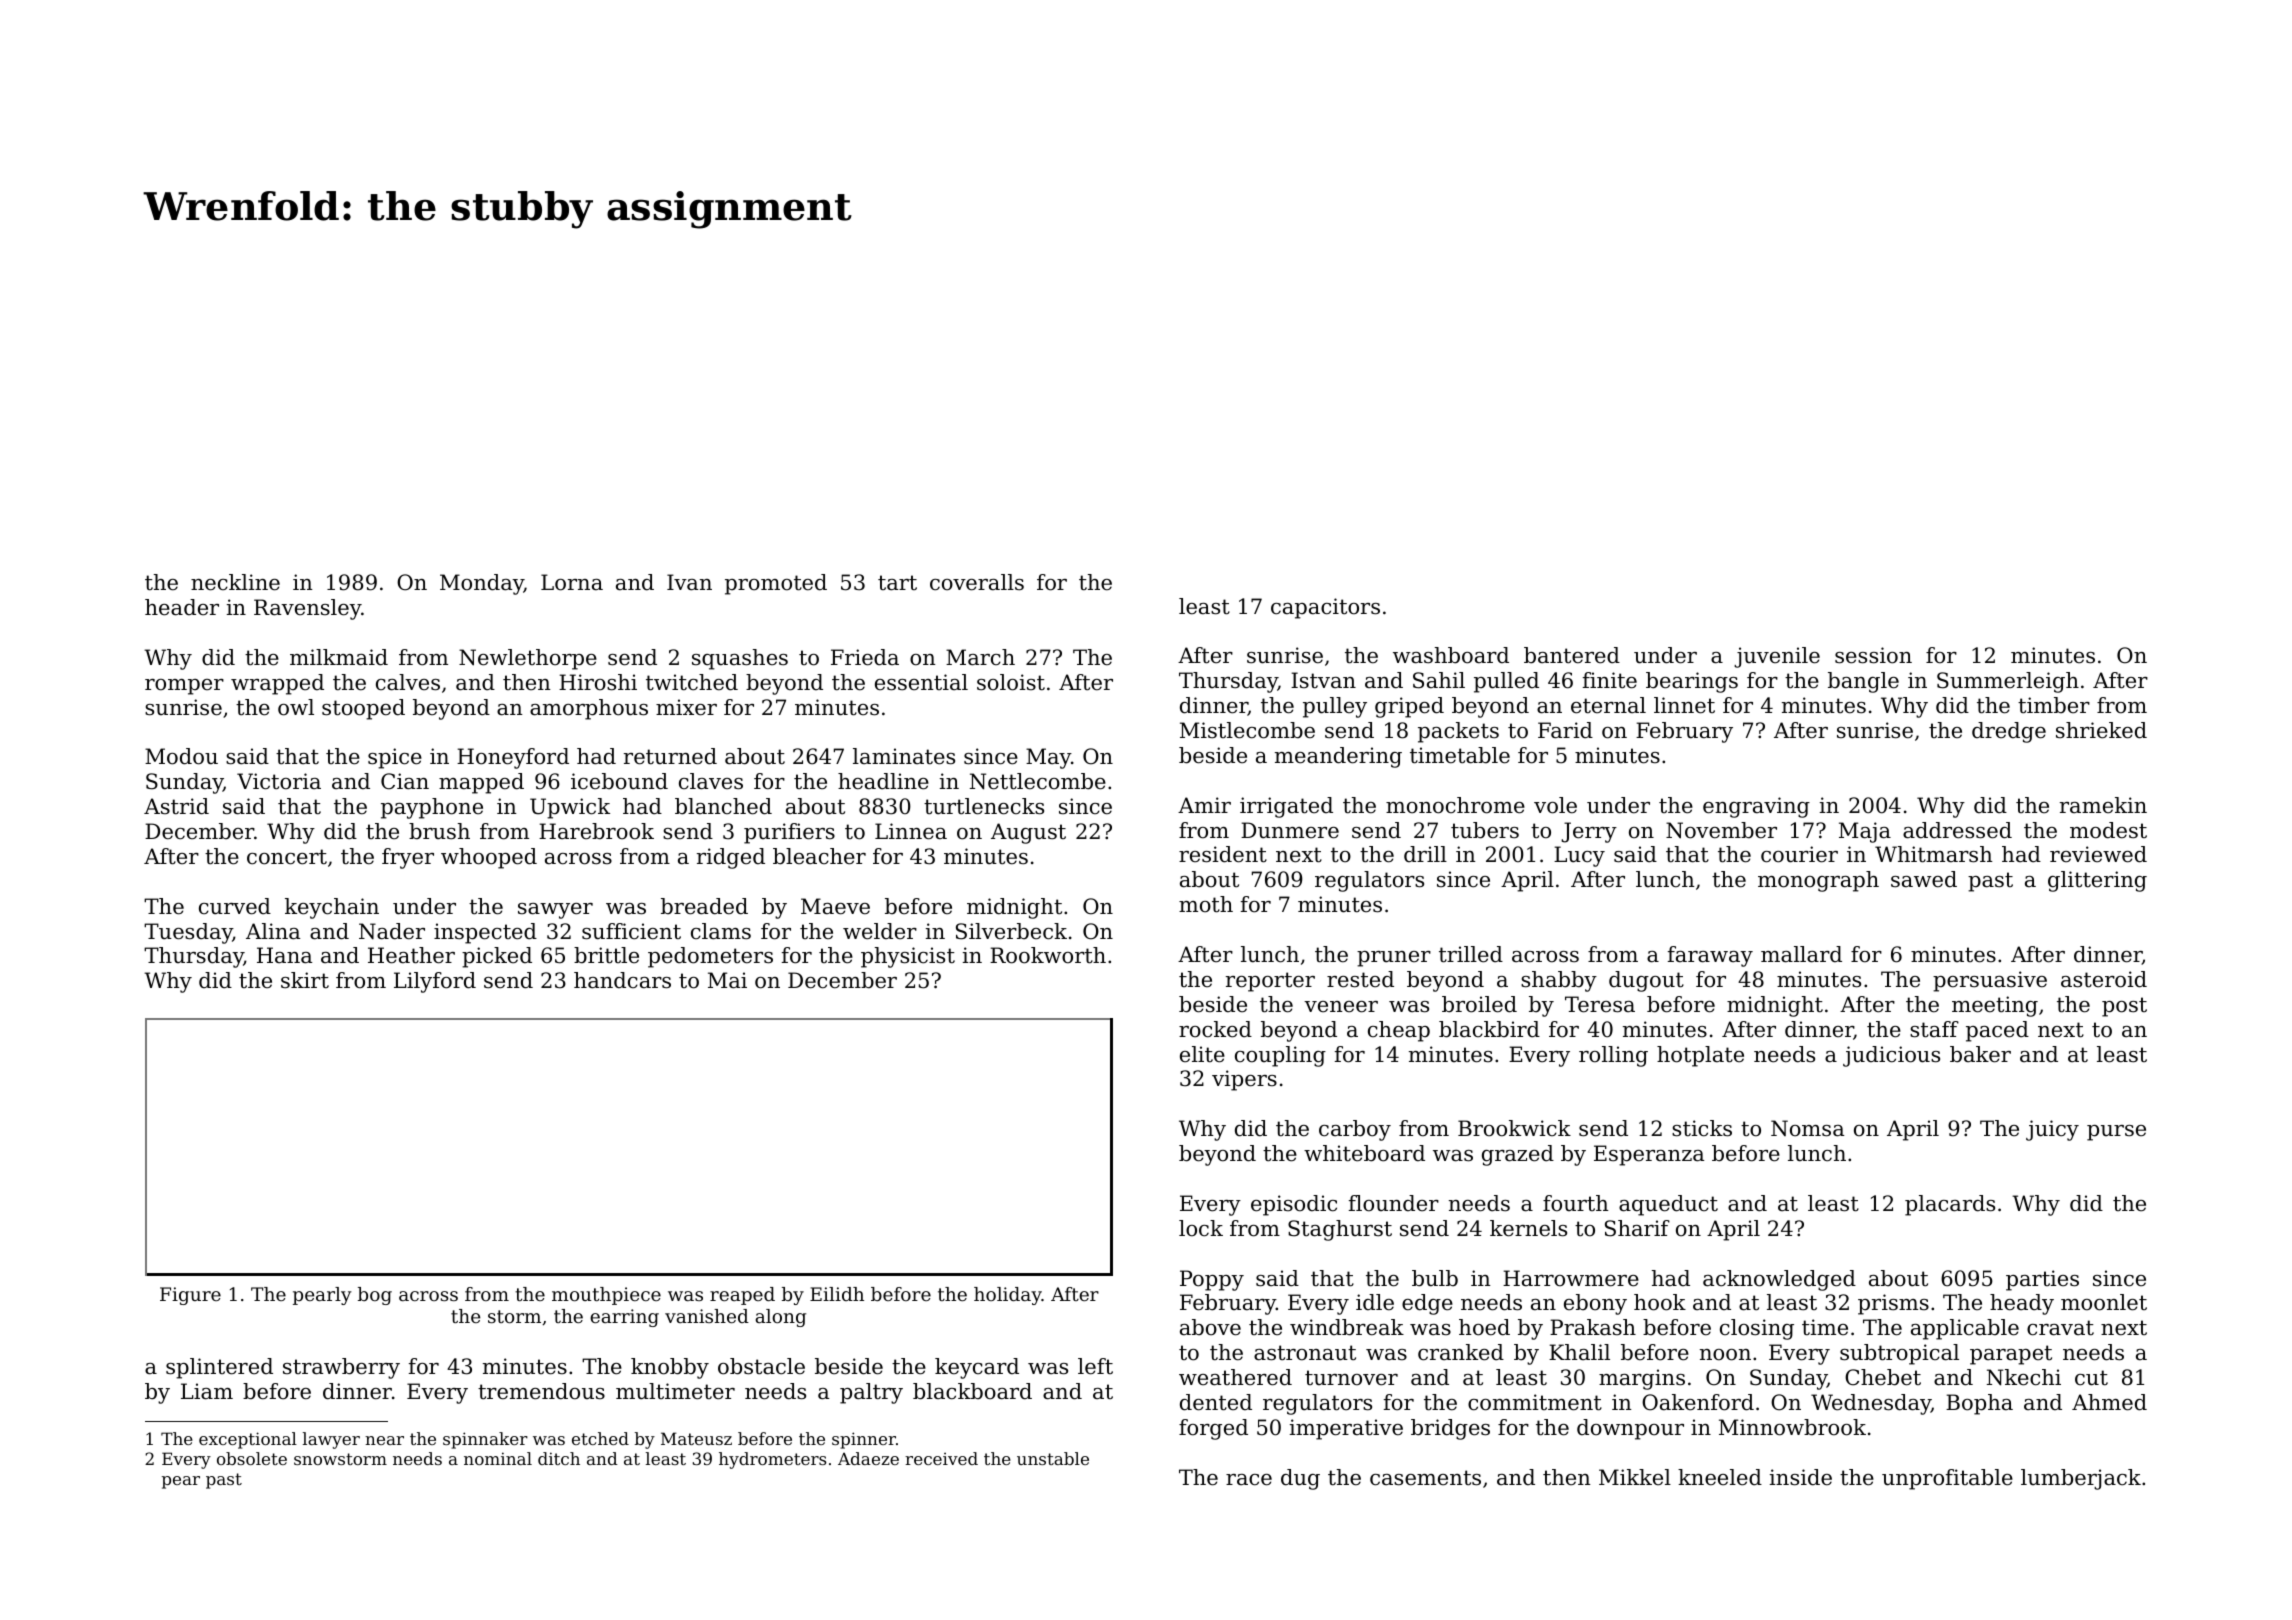  Describe the element at coordinates (235, 582) in the screenshot. I see `neckline` at that location.
